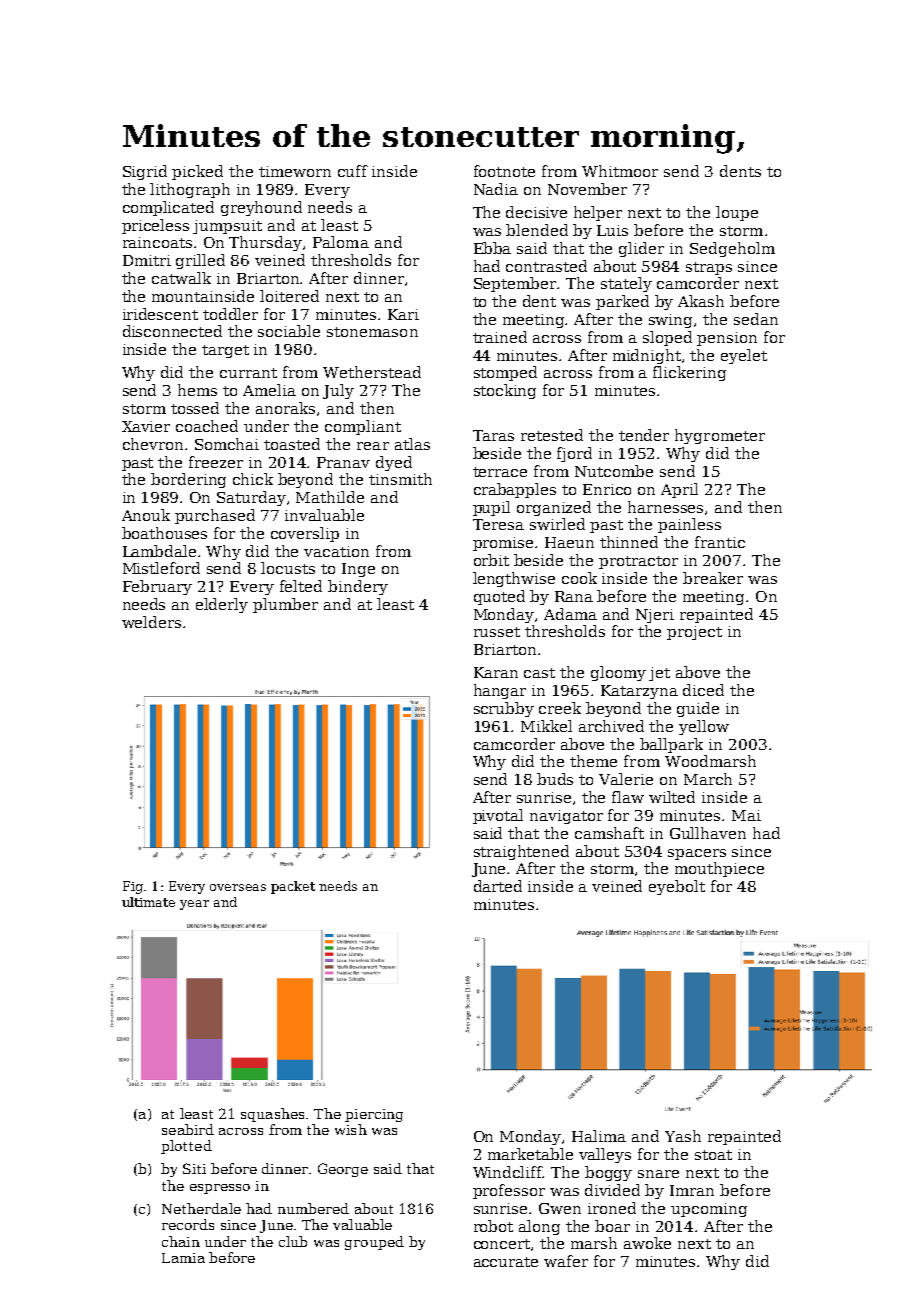 The height and width of the screenshot is (1316, 908). I want to click on Lamia, so click(183, 1258).
